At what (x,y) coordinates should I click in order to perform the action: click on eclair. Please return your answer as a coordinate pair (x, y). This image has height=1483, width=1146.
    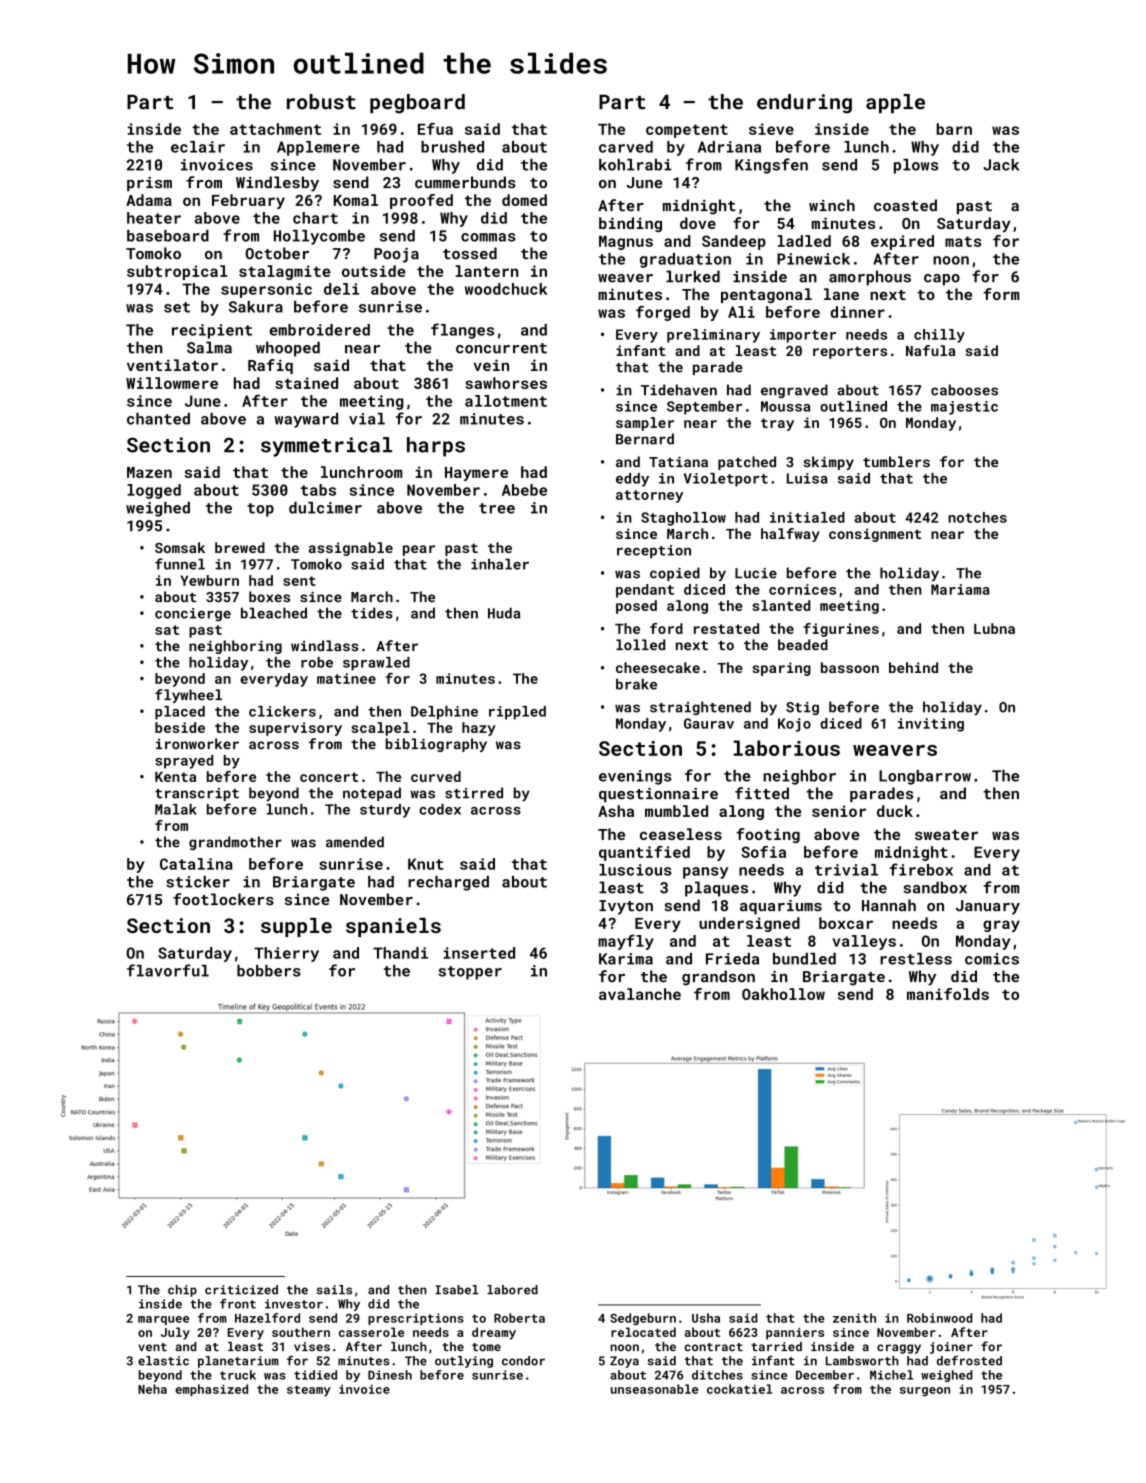
    Looking at the image, I should click on (198, 147).
